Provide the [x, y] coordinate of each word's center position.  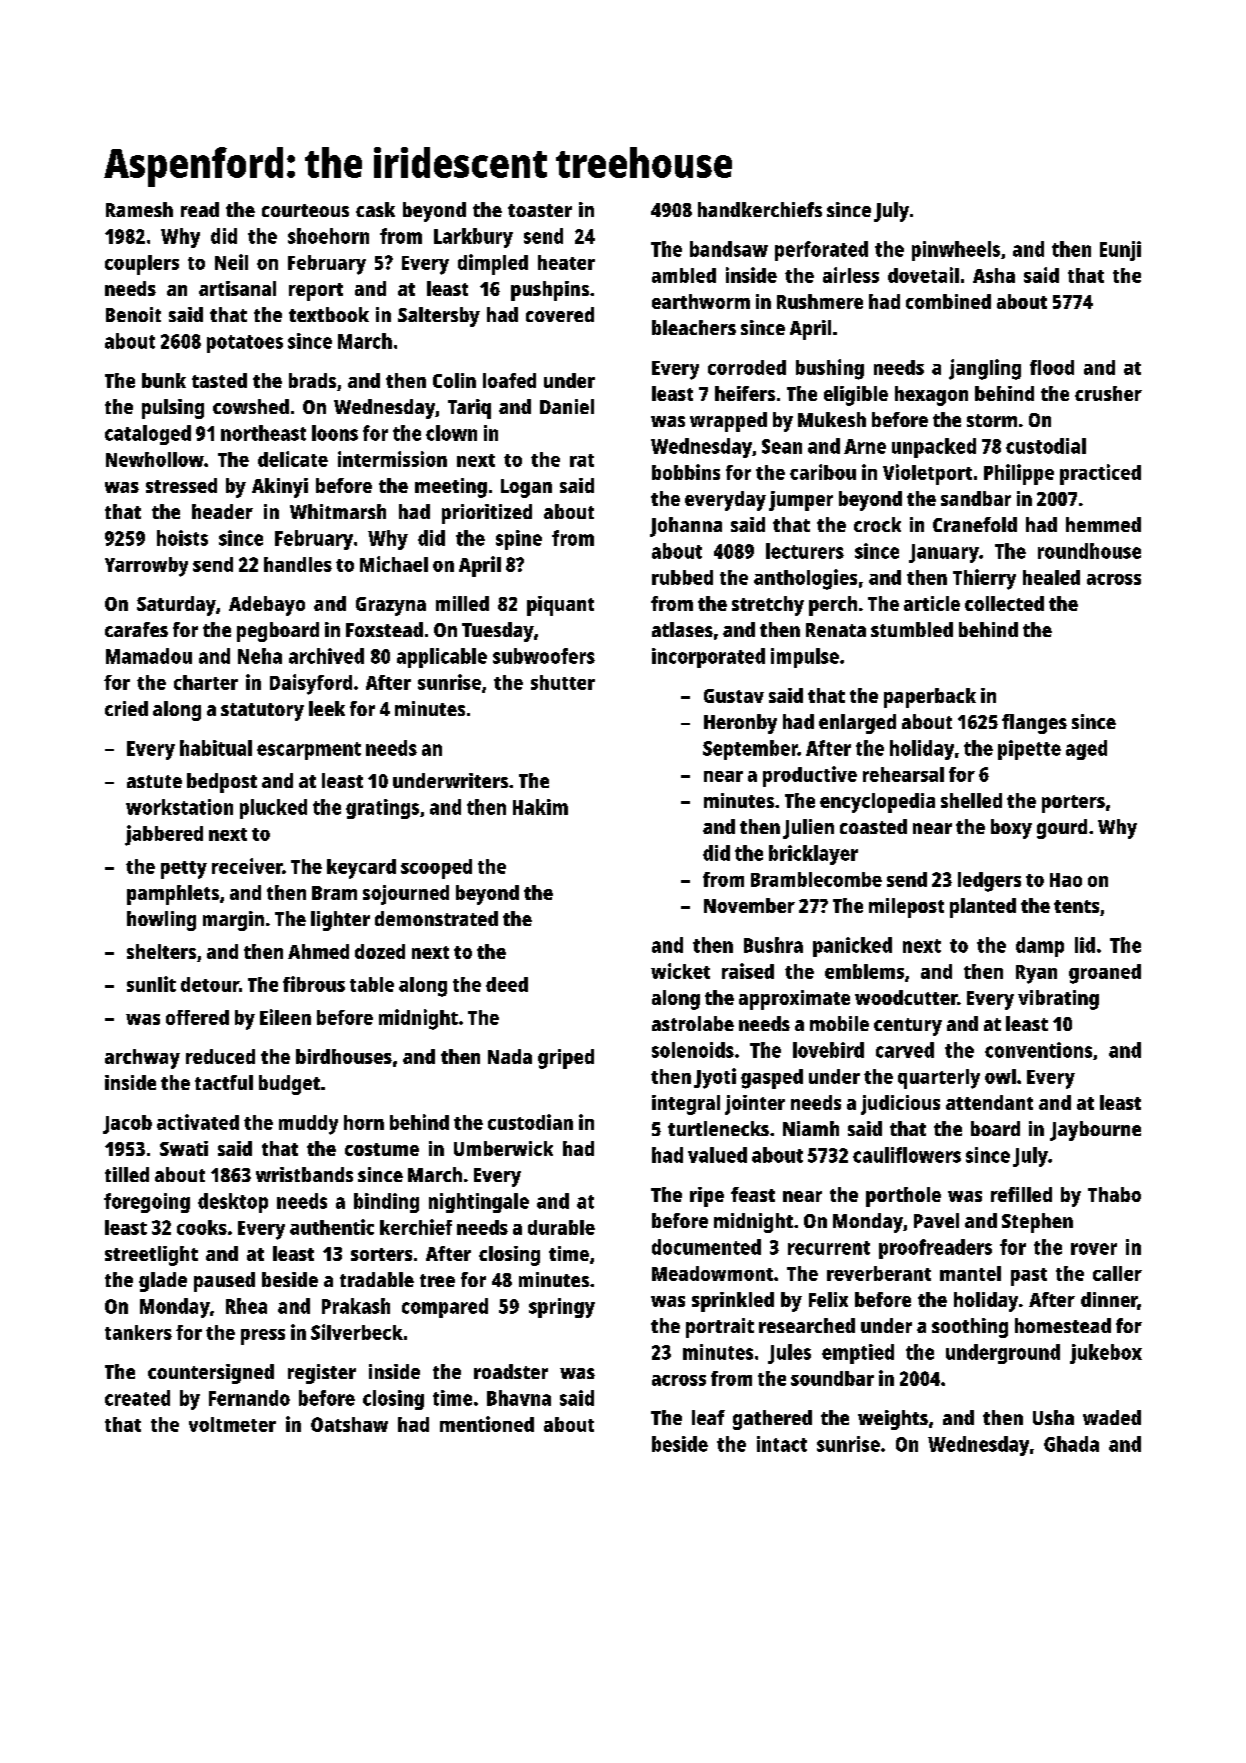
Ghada [1071, 1444]
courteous [305, 210]
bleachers [694, 327]
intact [782, 1444]
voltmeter [232, 1424]
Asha [994, 275]
